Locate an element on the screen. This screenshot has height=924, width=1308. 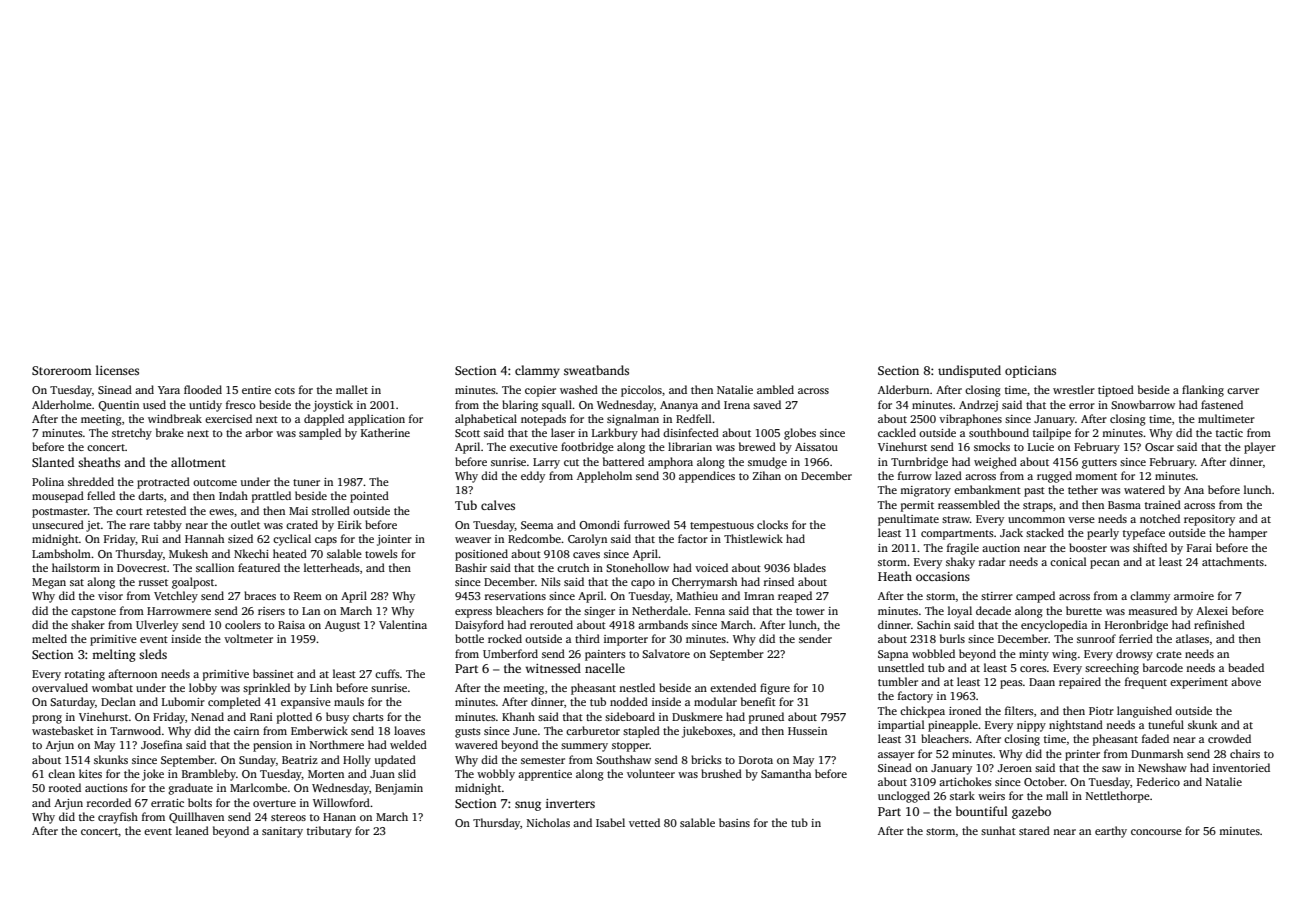
Linh is located at coordinates (321, 687).
